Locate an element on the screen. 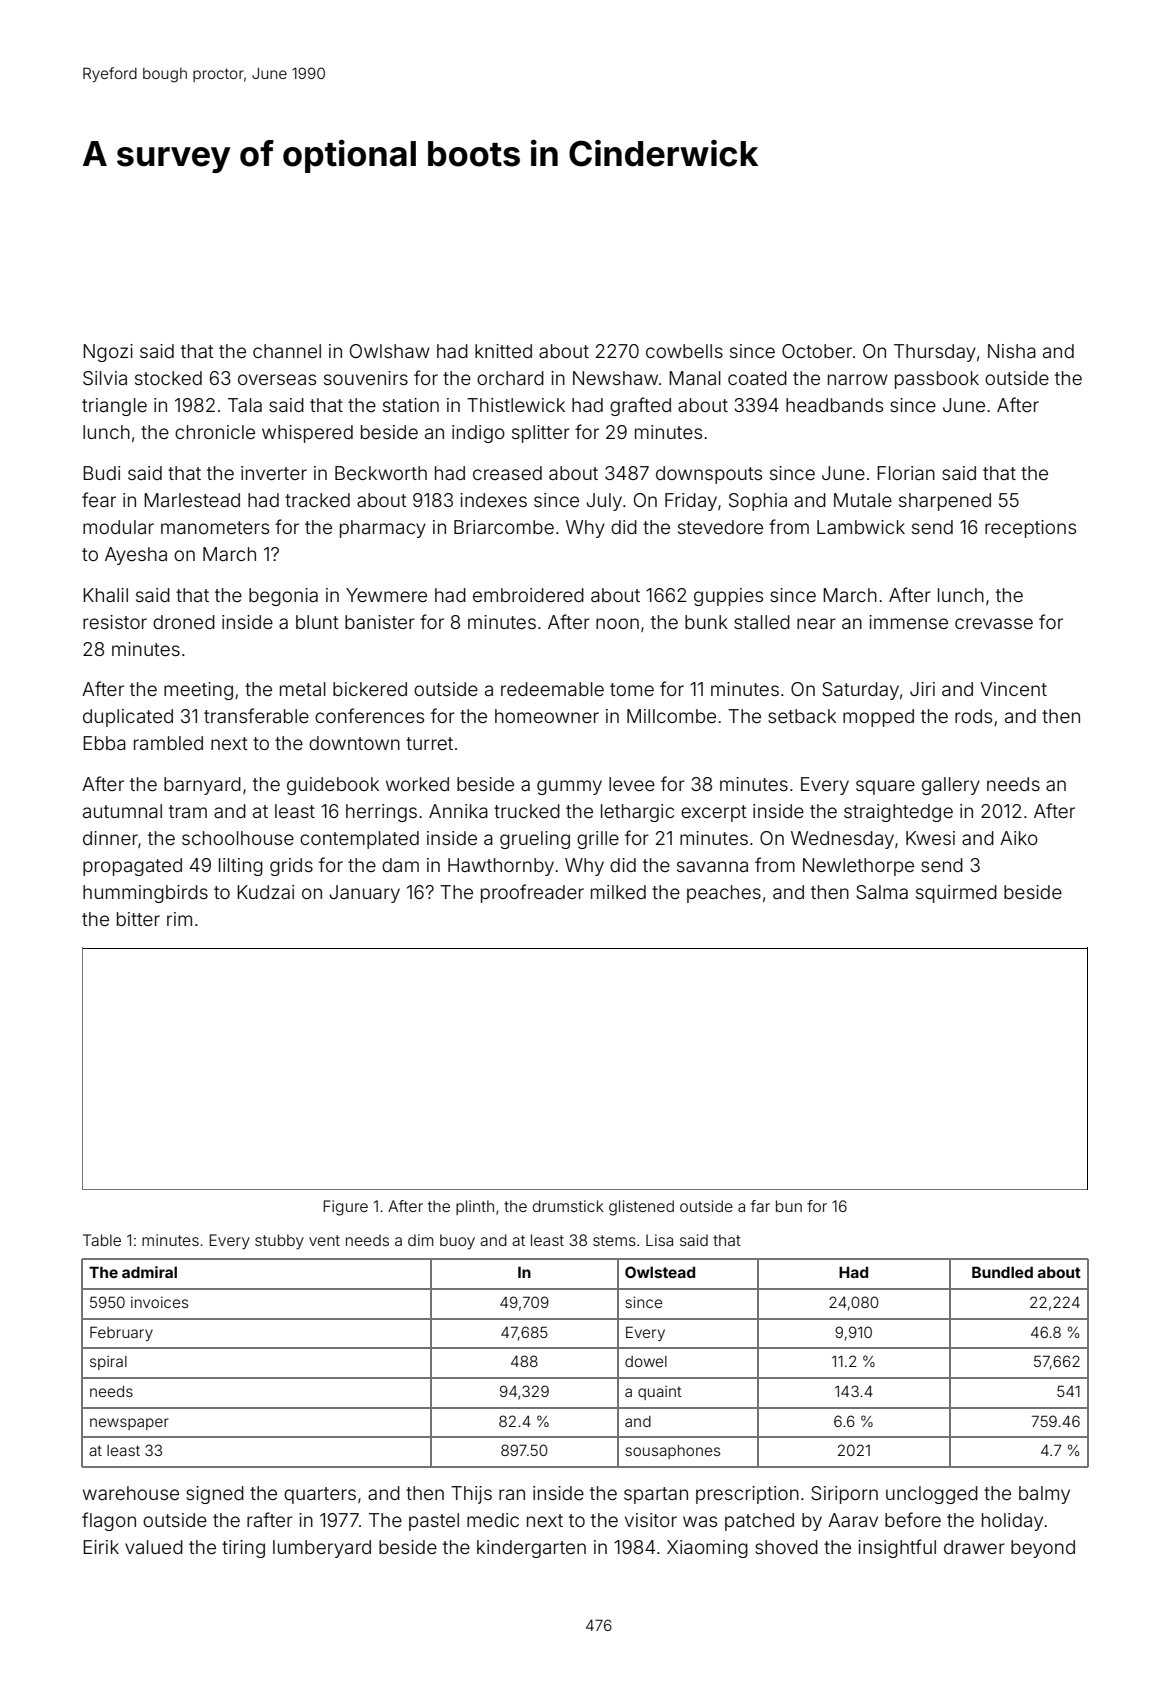 The width and height of the screenshot is (1170, 1694). homeowner is located at coordinates (547, 716).
